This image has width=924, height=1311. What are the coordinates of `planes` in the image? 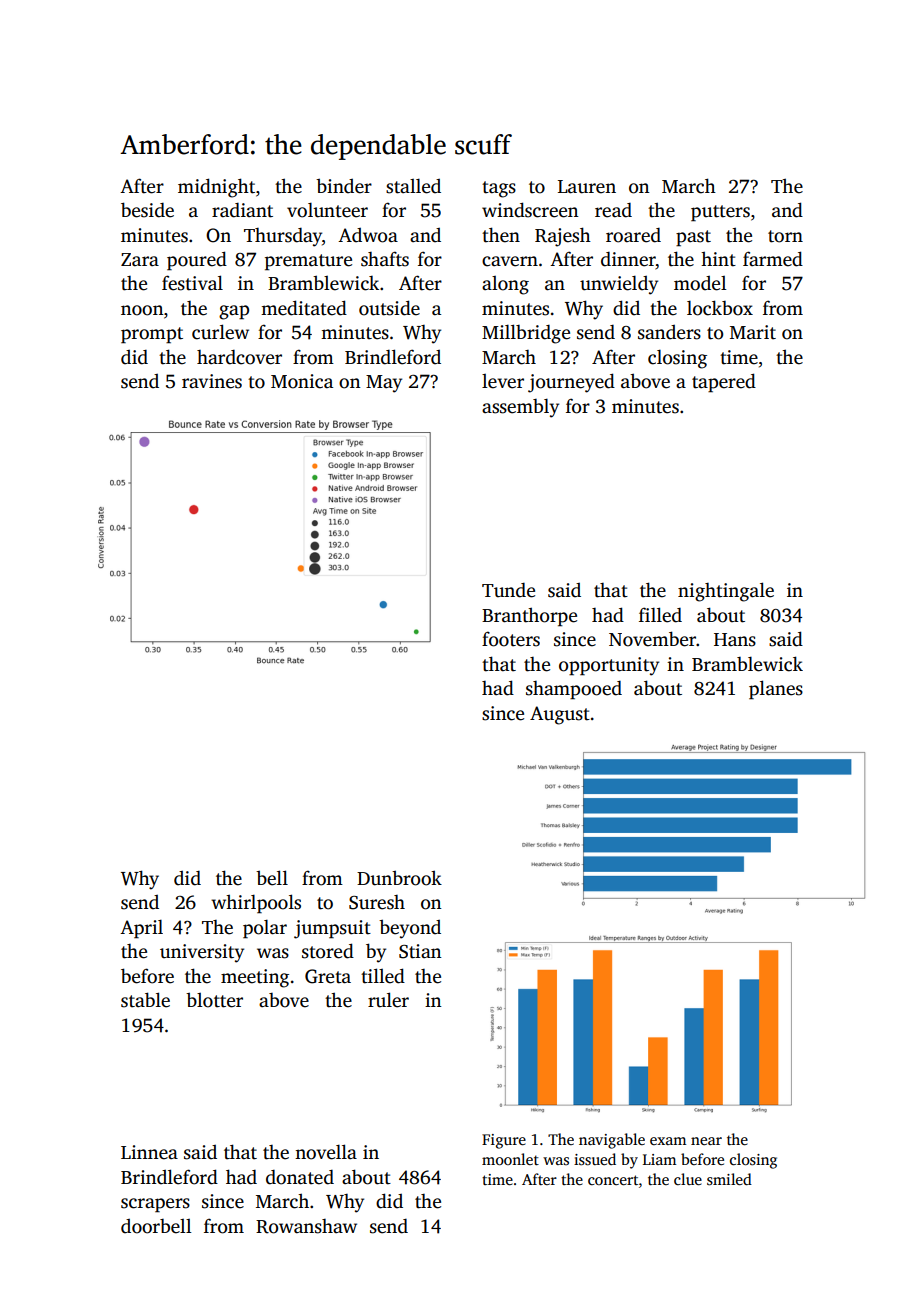 It's located at (776, 690).
